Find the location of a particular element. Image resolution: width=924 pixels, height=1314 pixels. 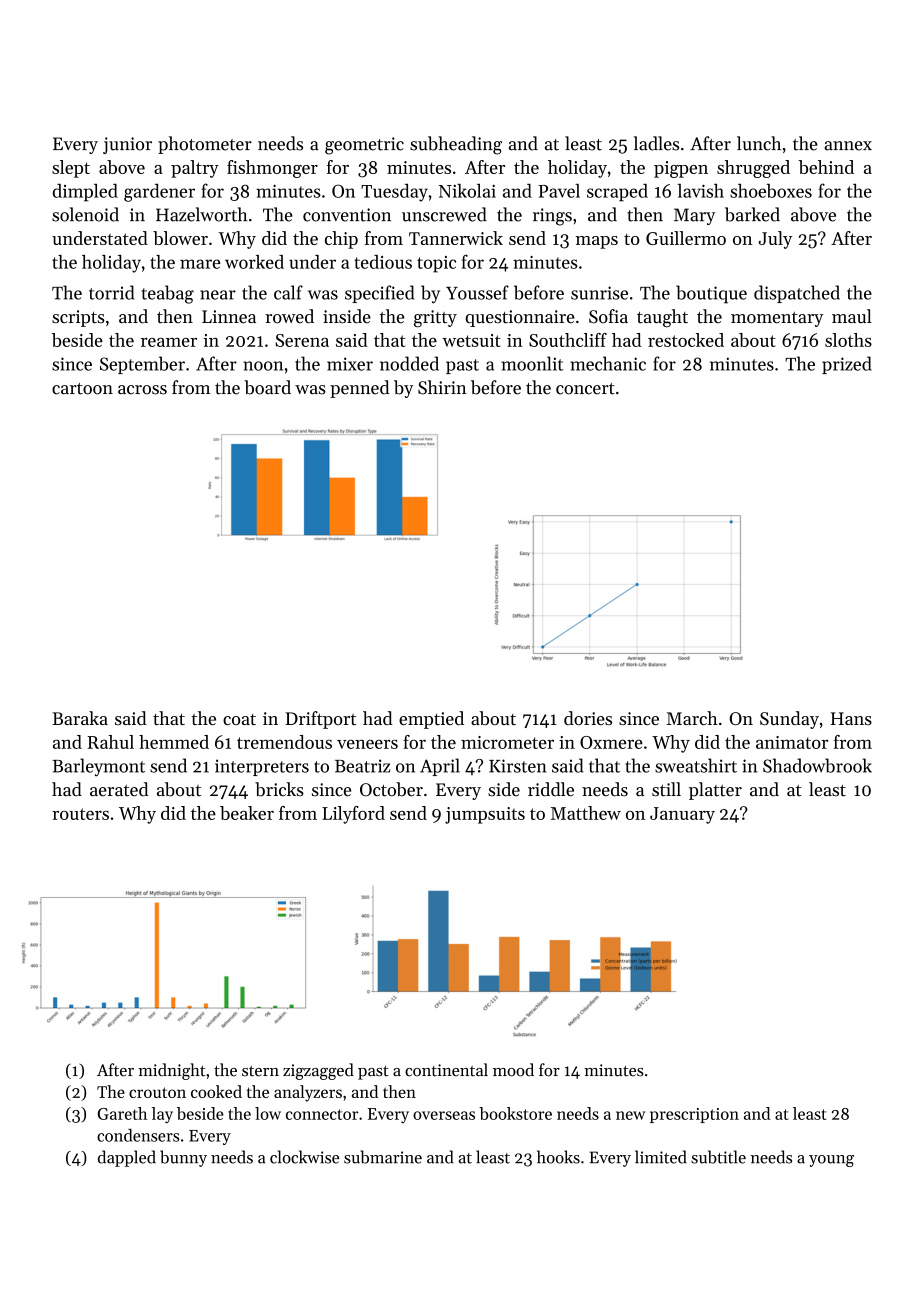

Mary is located at coordinates (694, 216).
